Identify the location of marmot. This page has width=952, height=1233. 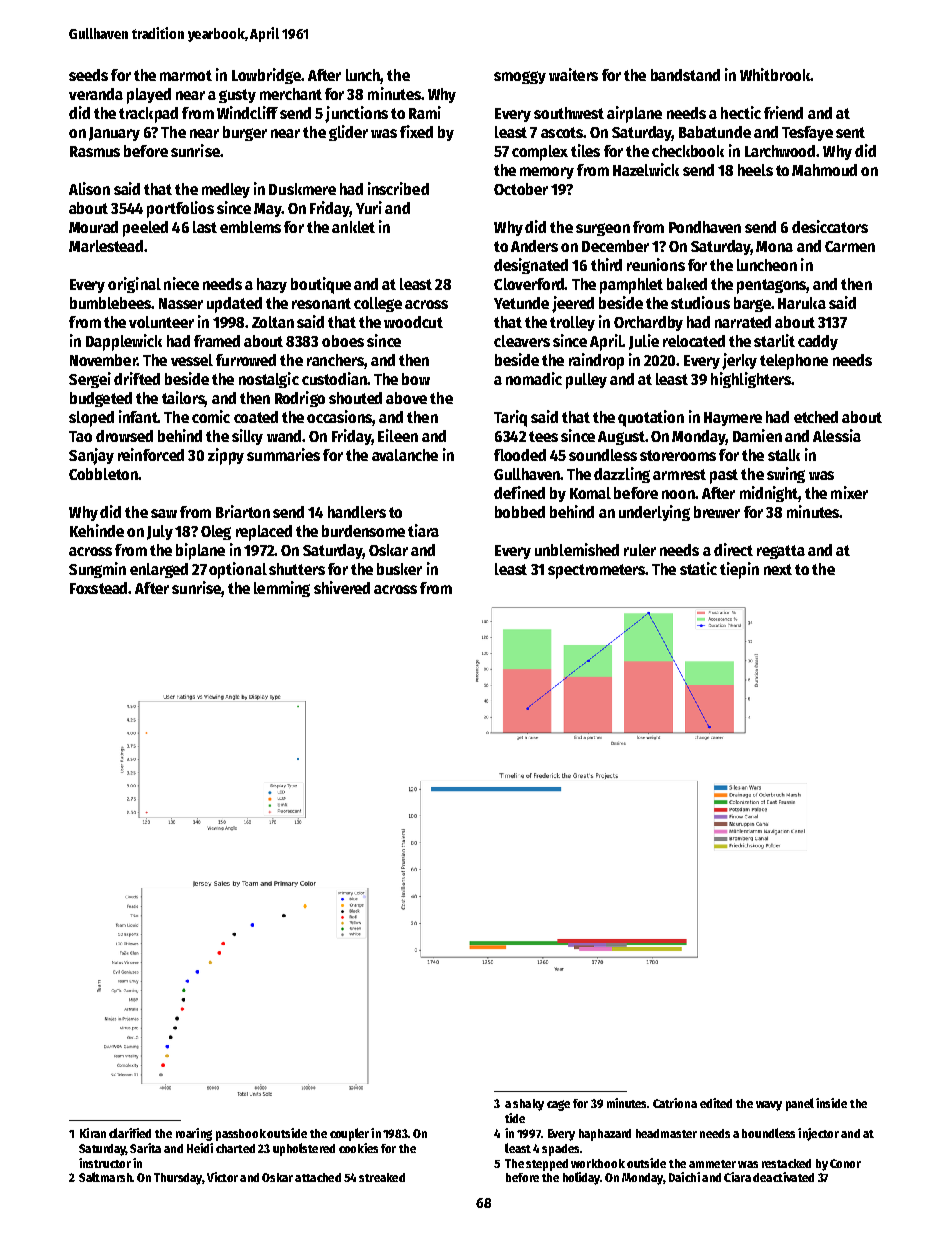
(186, 75).
